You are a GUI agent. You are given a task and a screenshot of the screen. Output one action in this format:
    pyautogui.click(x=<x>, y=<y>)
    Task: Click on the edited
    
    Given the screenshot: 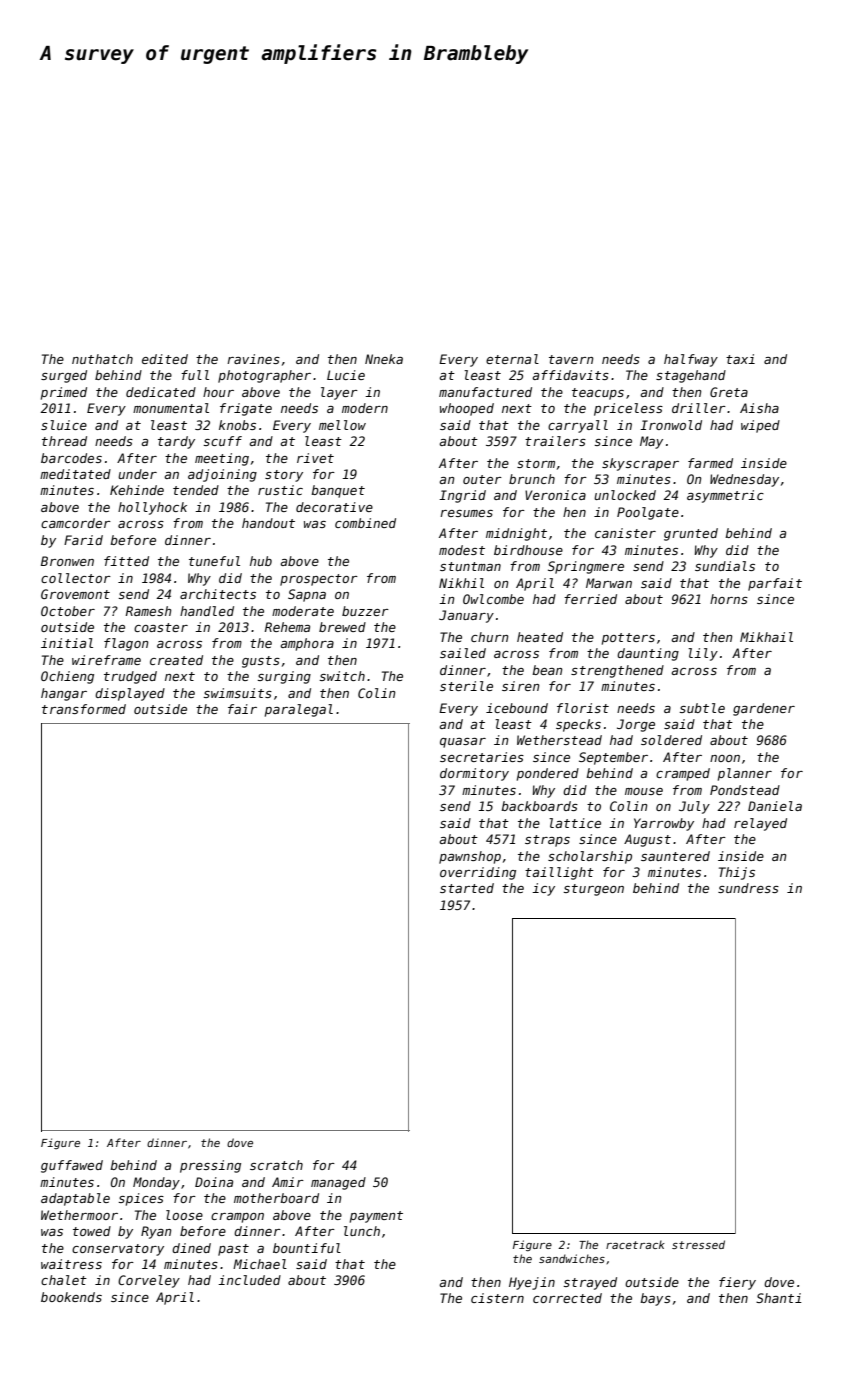 What is the action you would take?
    pyautogui.click(x=165, y=359)
